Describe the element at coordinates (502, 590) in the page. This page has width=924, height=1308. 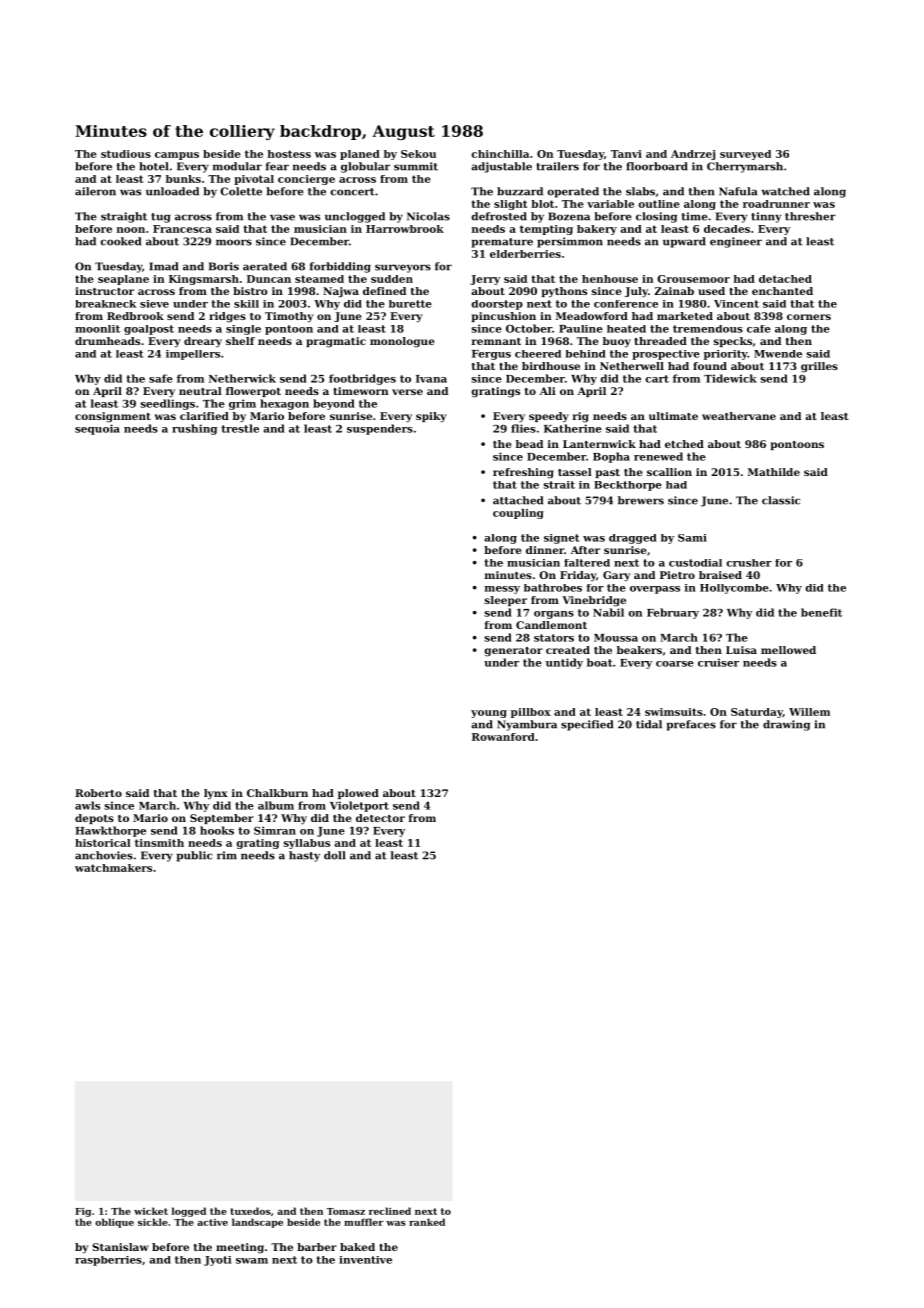
I see `messy` at that location.
